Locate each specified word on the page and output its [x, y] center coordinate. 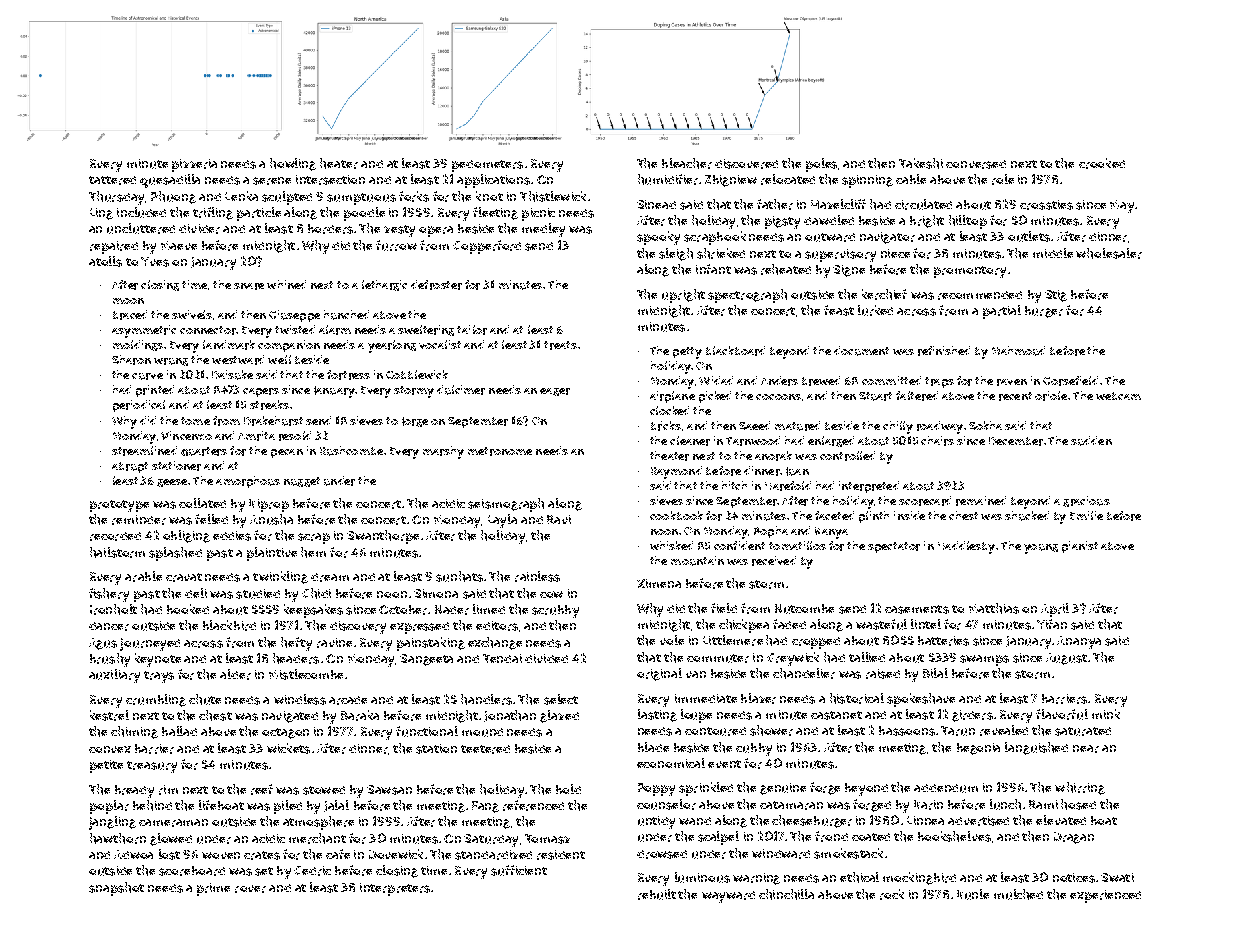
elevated [1061, 820]
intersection [330, 180]
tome [195, 421]
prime [213, 889]
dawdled [829, 220]
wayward [728, 897]
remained [981, 501]
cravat [184, 577]
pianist [1080, 547]
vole [672, 640]
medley [543, 230]
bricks [666, 426]
